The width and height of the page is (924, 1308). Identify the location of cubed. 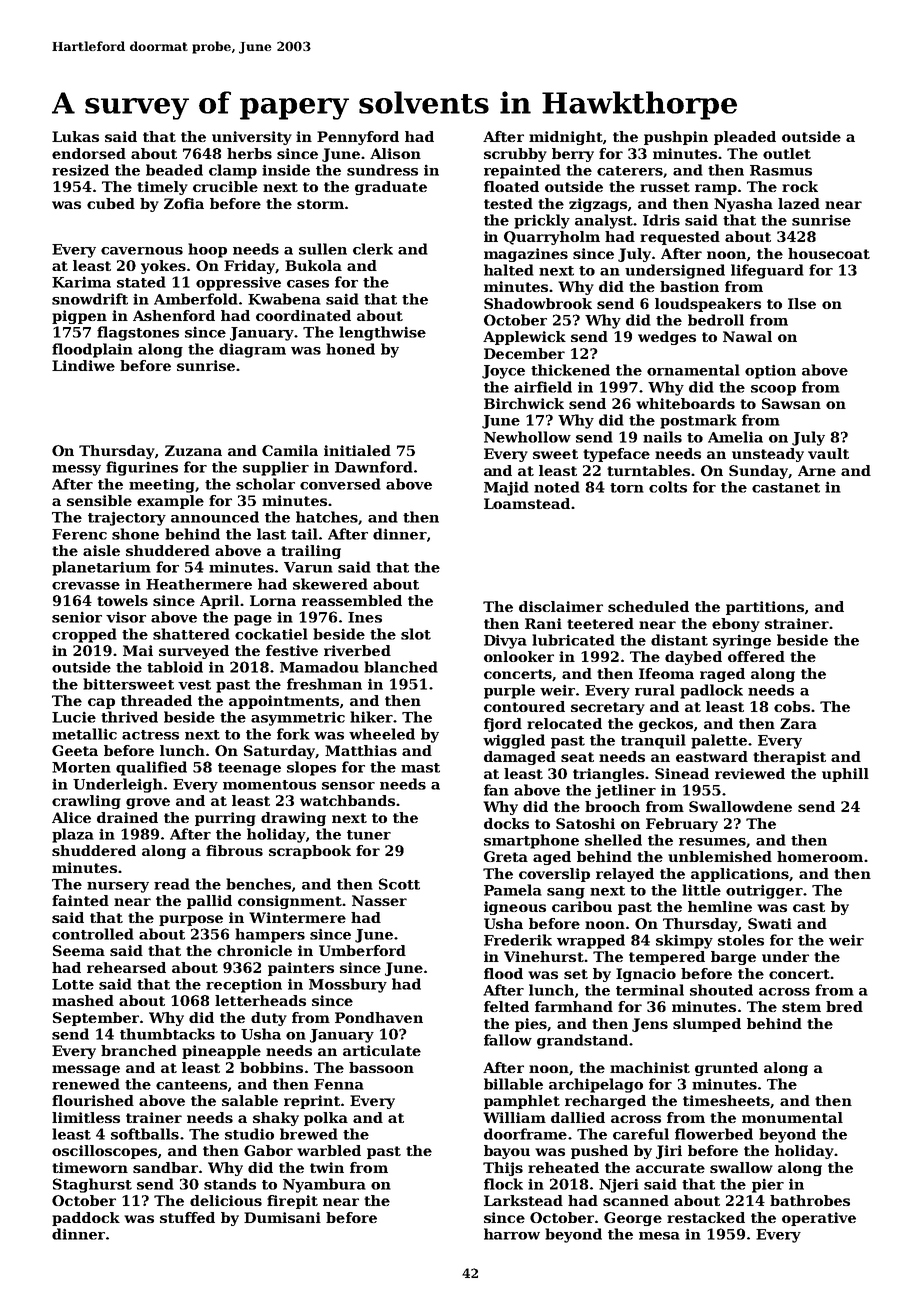
(111, 203).
